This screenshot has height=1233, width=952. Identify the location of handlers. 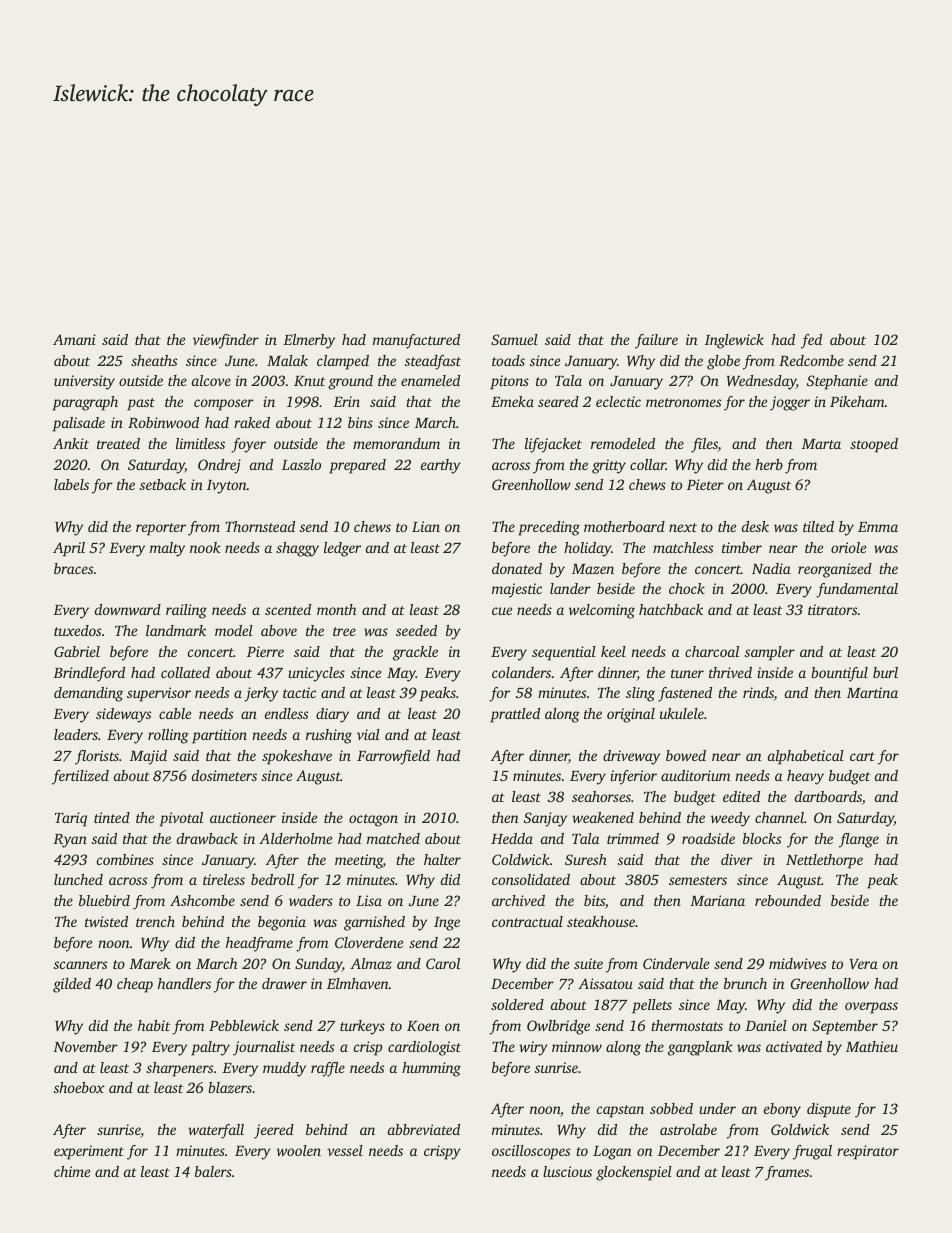
(184, 983).
